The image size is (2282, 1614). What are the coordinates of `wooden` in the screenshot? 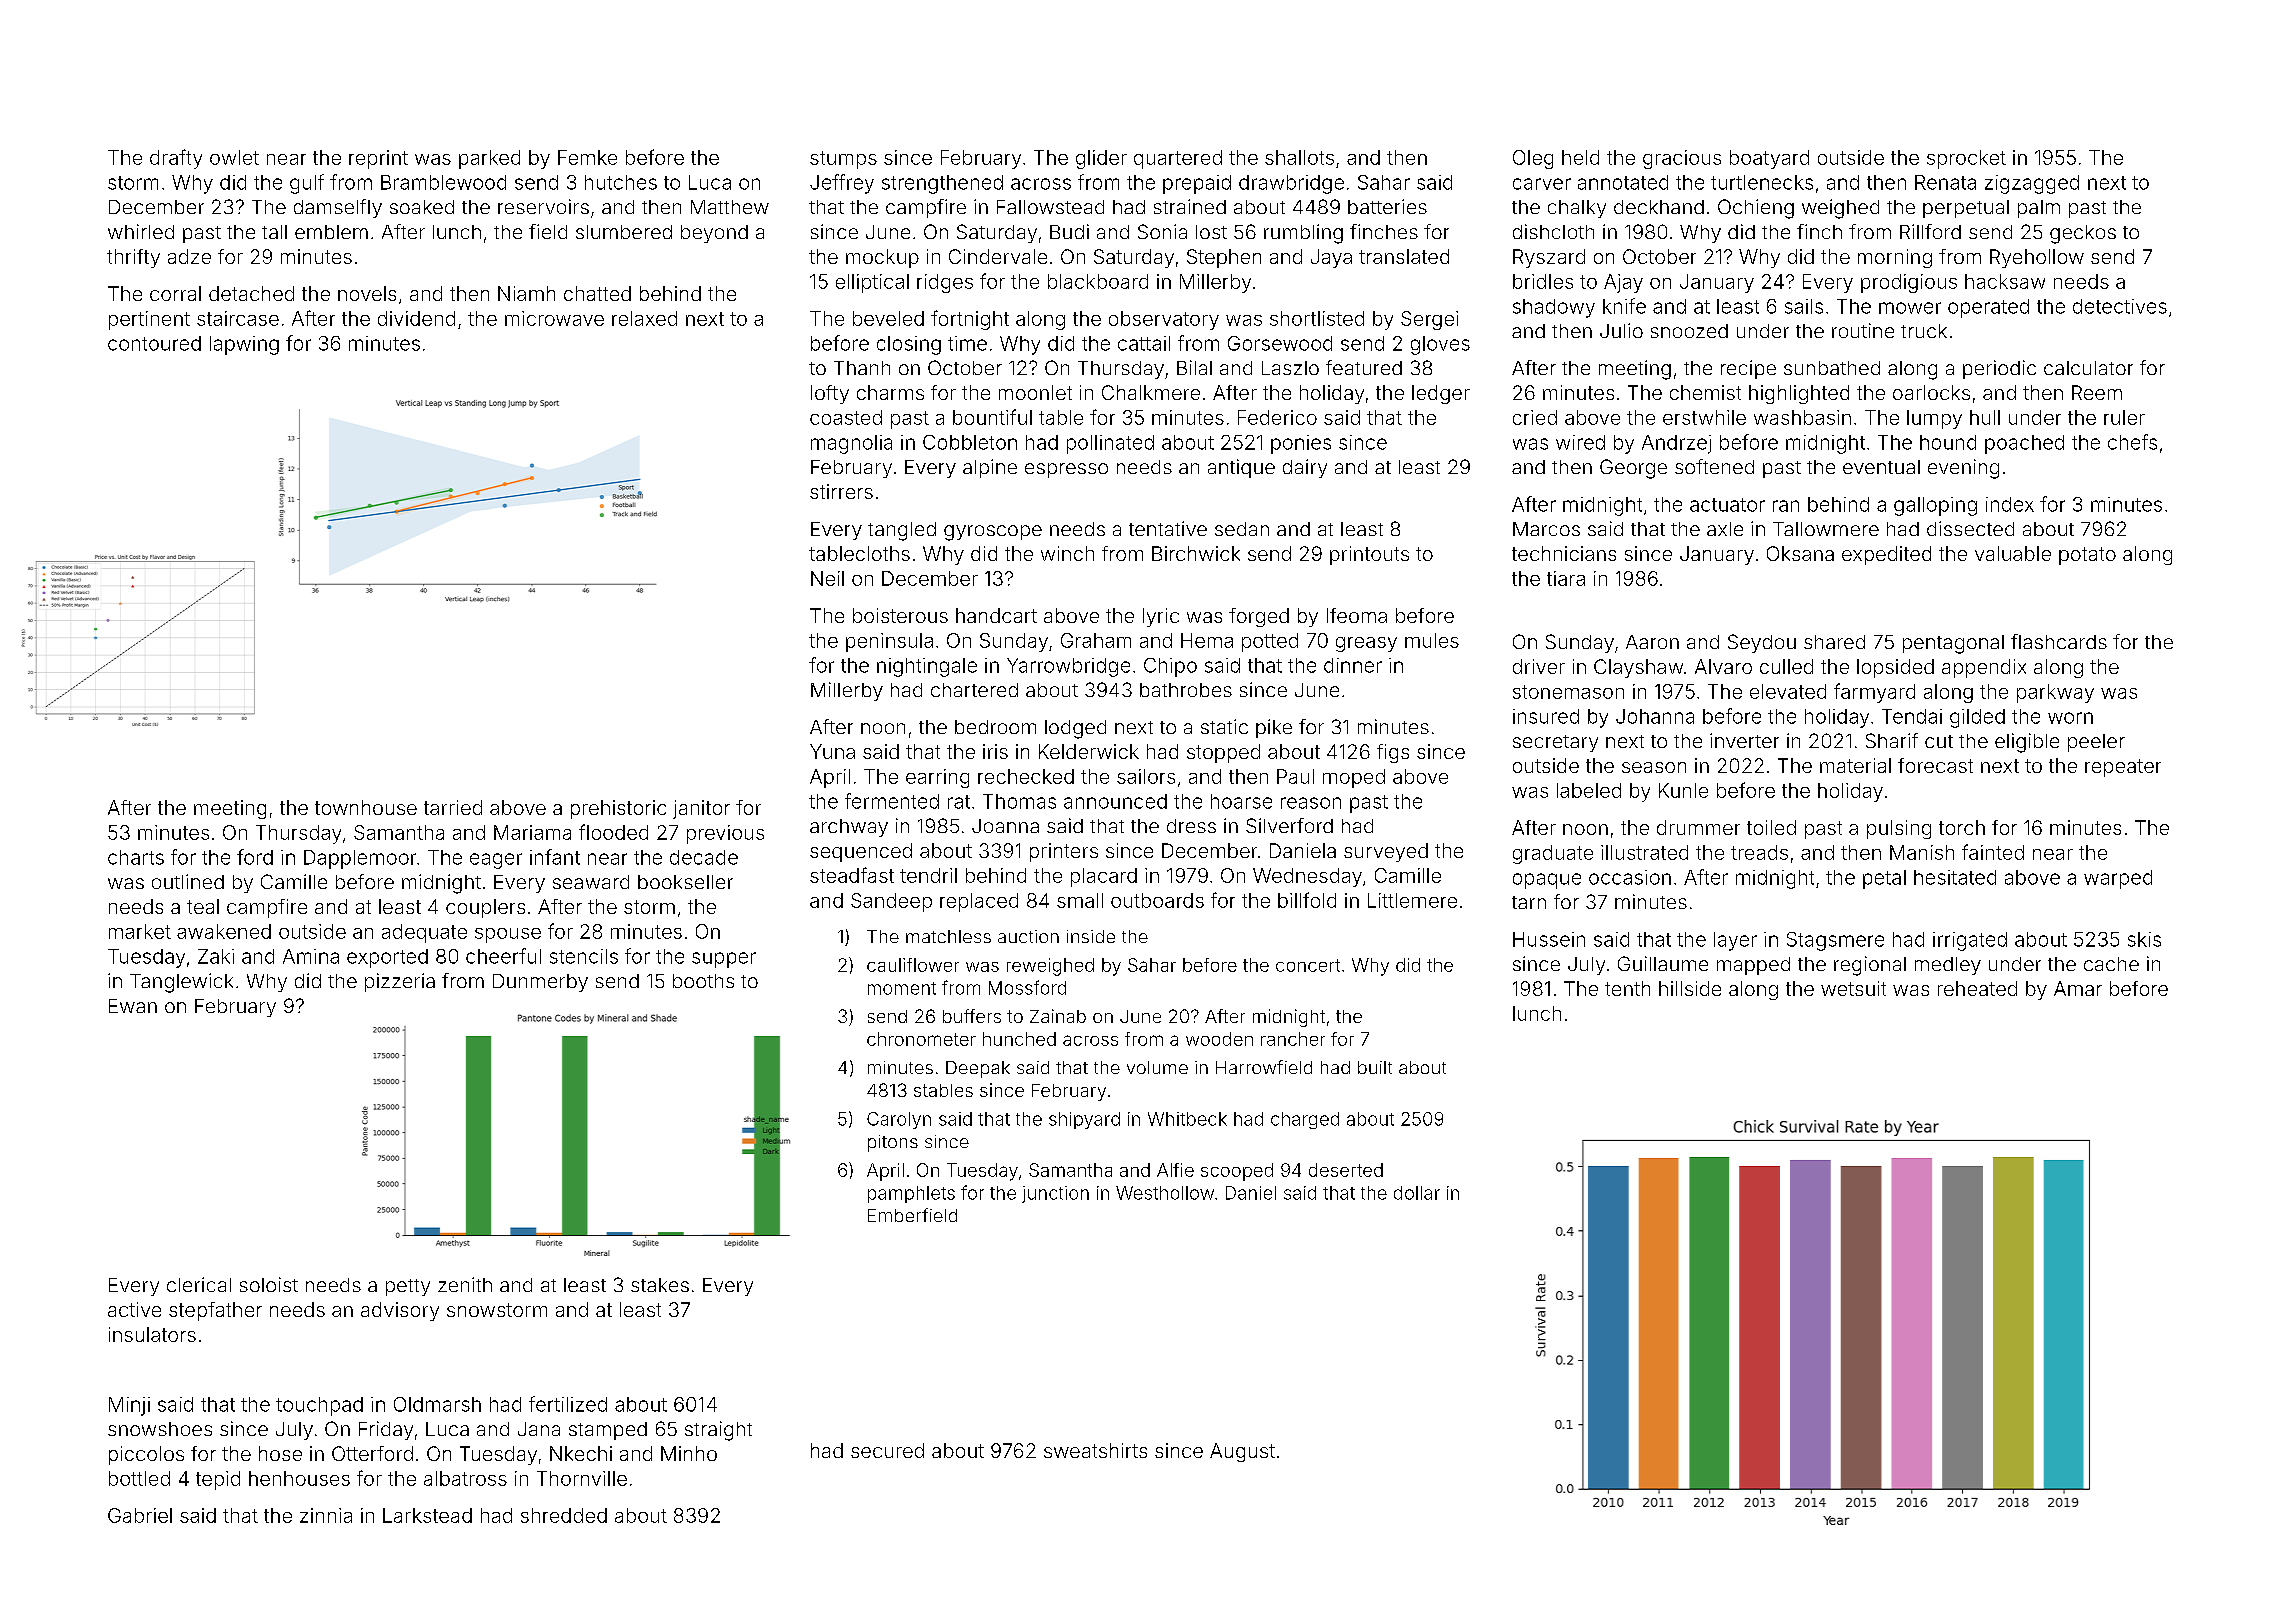 It's located at (1219, 1039).
